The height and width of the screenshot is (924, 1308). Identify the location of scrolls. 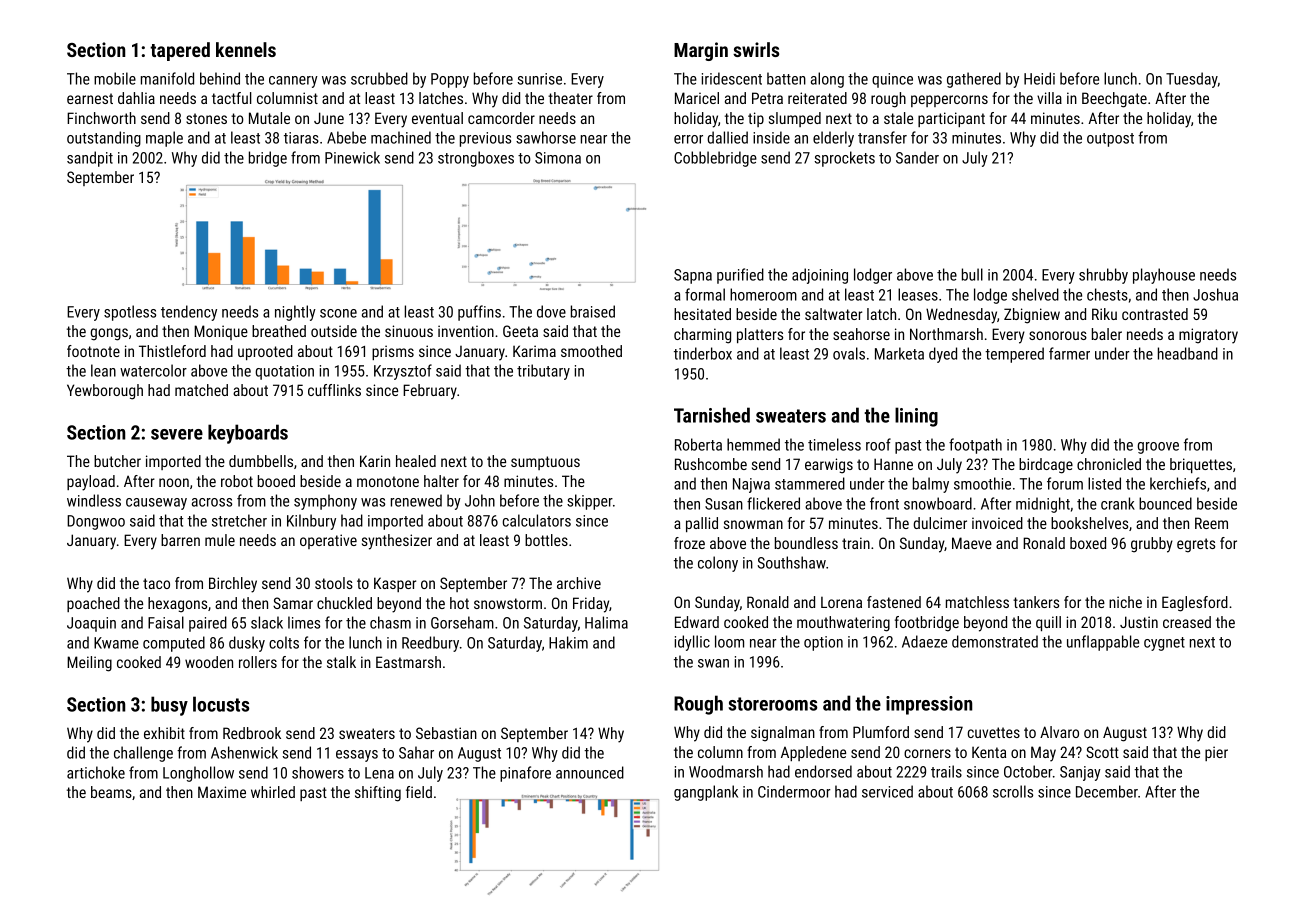
(1013, 791).
